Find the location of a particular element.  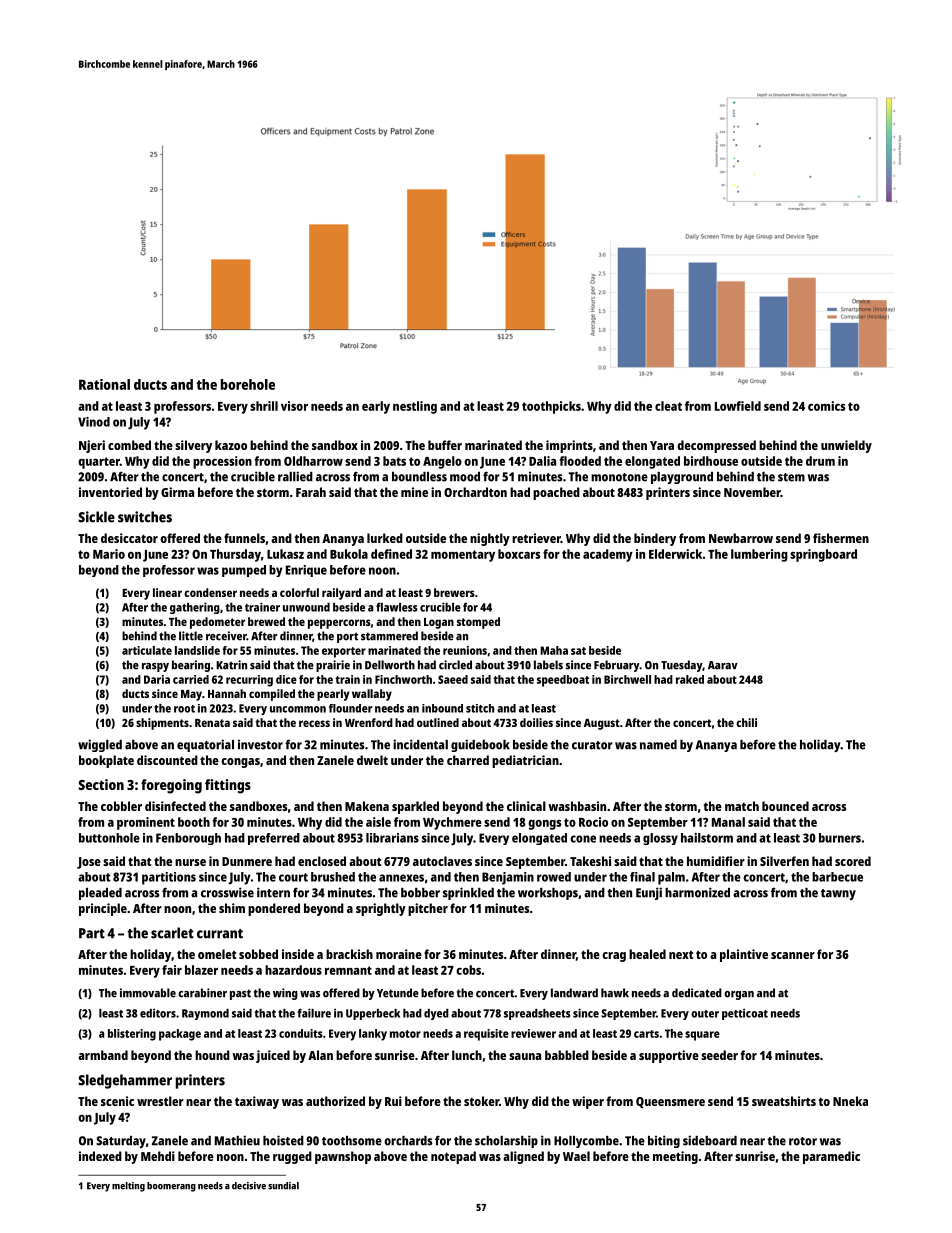

raked is located at coordinates (690, 679).
